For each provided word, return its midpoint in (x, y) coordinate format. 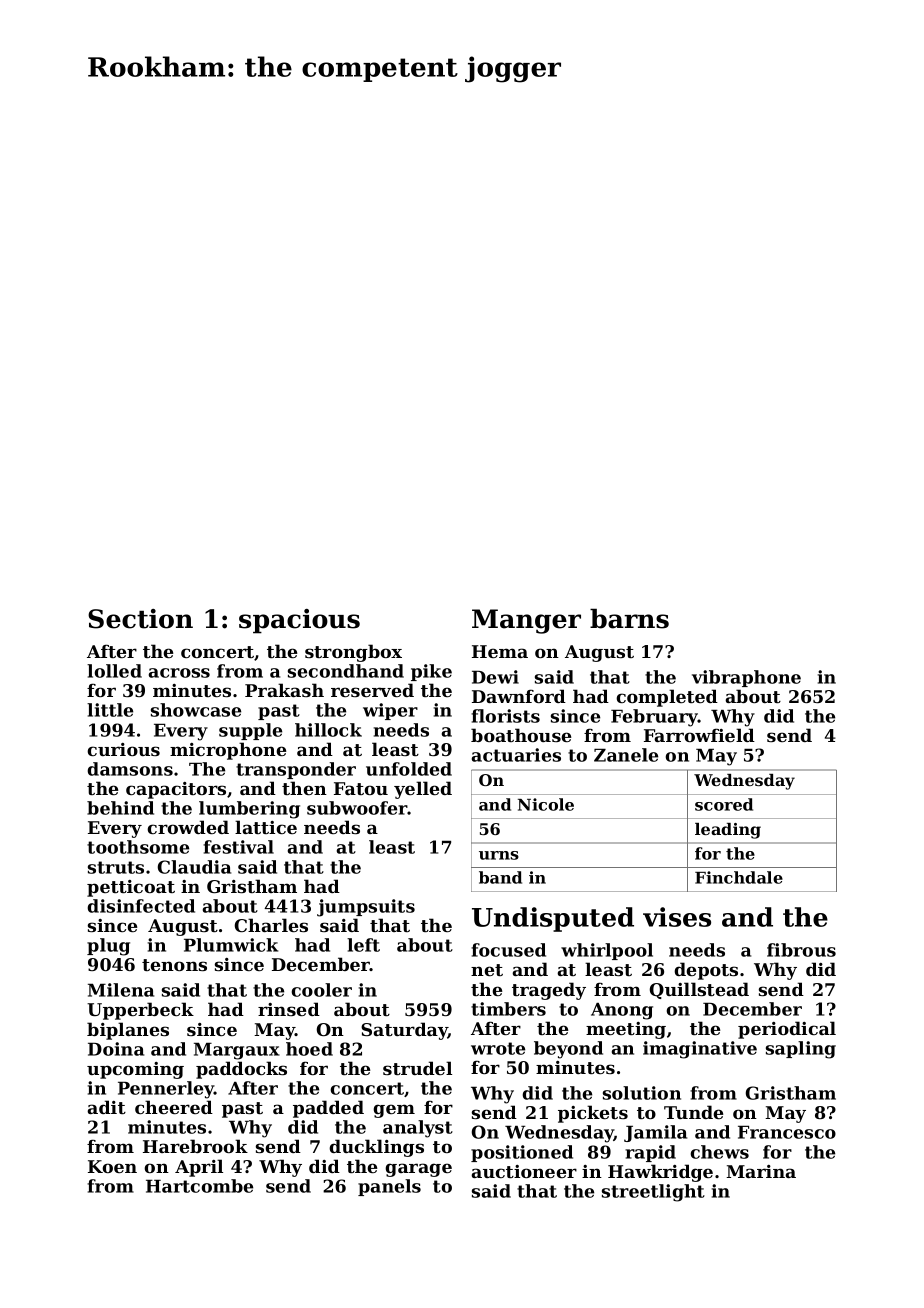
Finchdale (739, 877)
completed (667, 698)
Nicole (546, 804)
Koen (112, 1166)
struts (116, 867)
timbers (508, 1009)
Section (140, 619)
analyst (418, 1129)
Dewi (495, 677)
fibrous (801, 950)
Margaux (237, 1051)
